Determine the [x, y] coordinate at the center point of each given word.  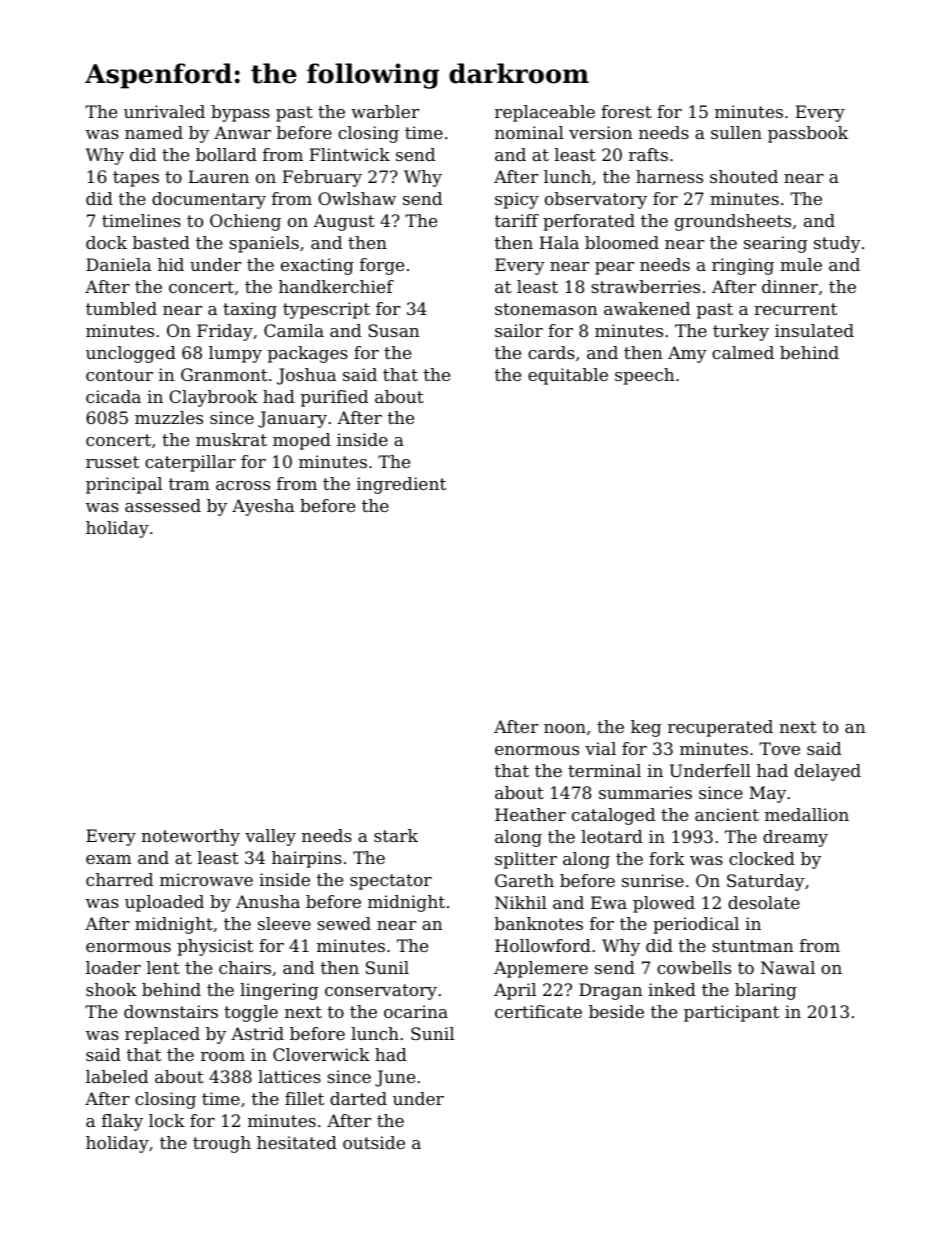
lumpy [235, 354]
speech [644, 376]
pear [614, 268]
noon [565, 728]
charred [119, 879]
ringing [743, 266]
